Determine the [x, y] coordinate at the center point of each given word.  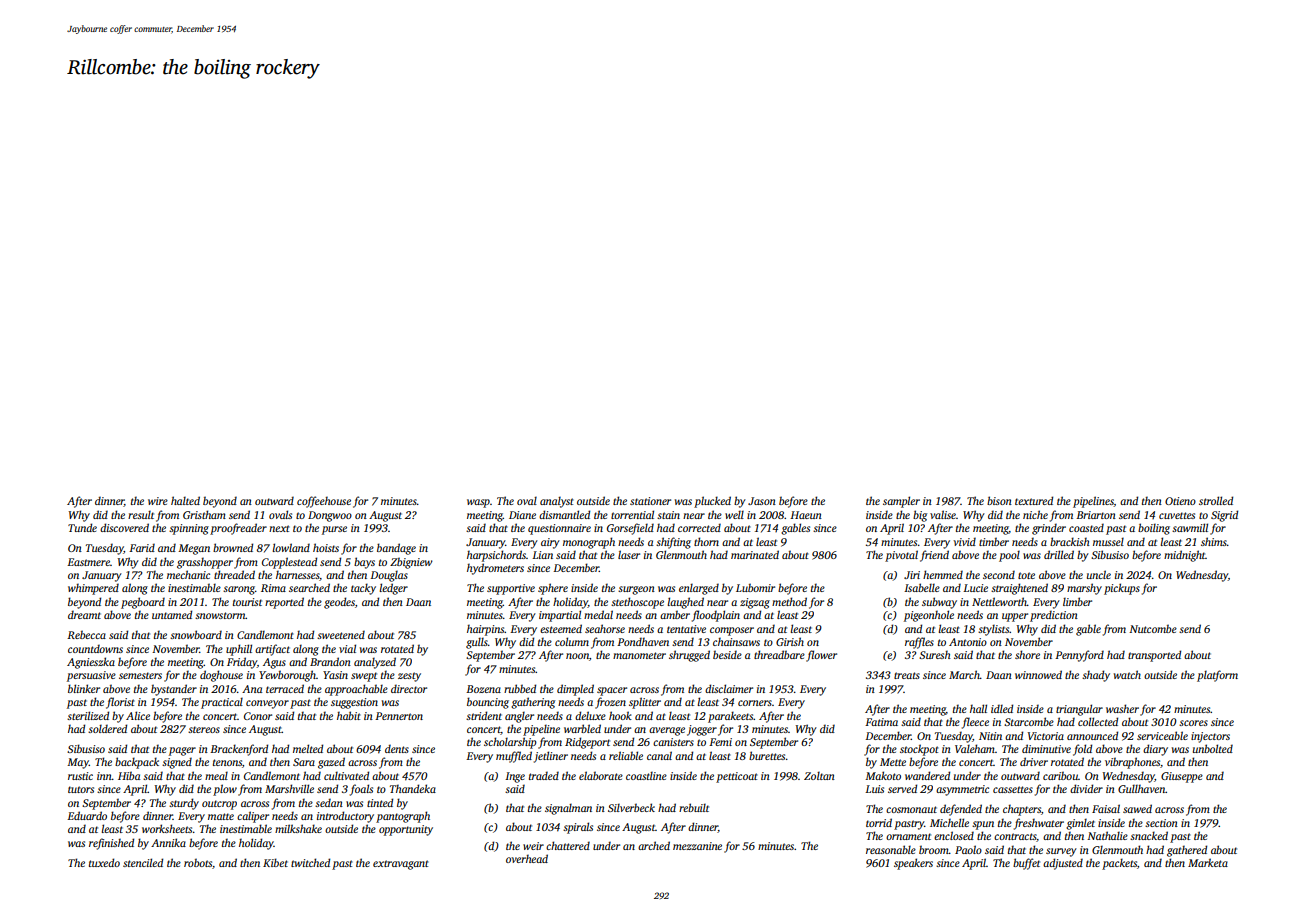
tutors [81, 789]
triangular [1079, 710]
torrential [632, 514]
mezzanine [697, 846]
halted [185, 500]
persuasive [91, 676]
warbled [582, 728]
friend [934, 556]
